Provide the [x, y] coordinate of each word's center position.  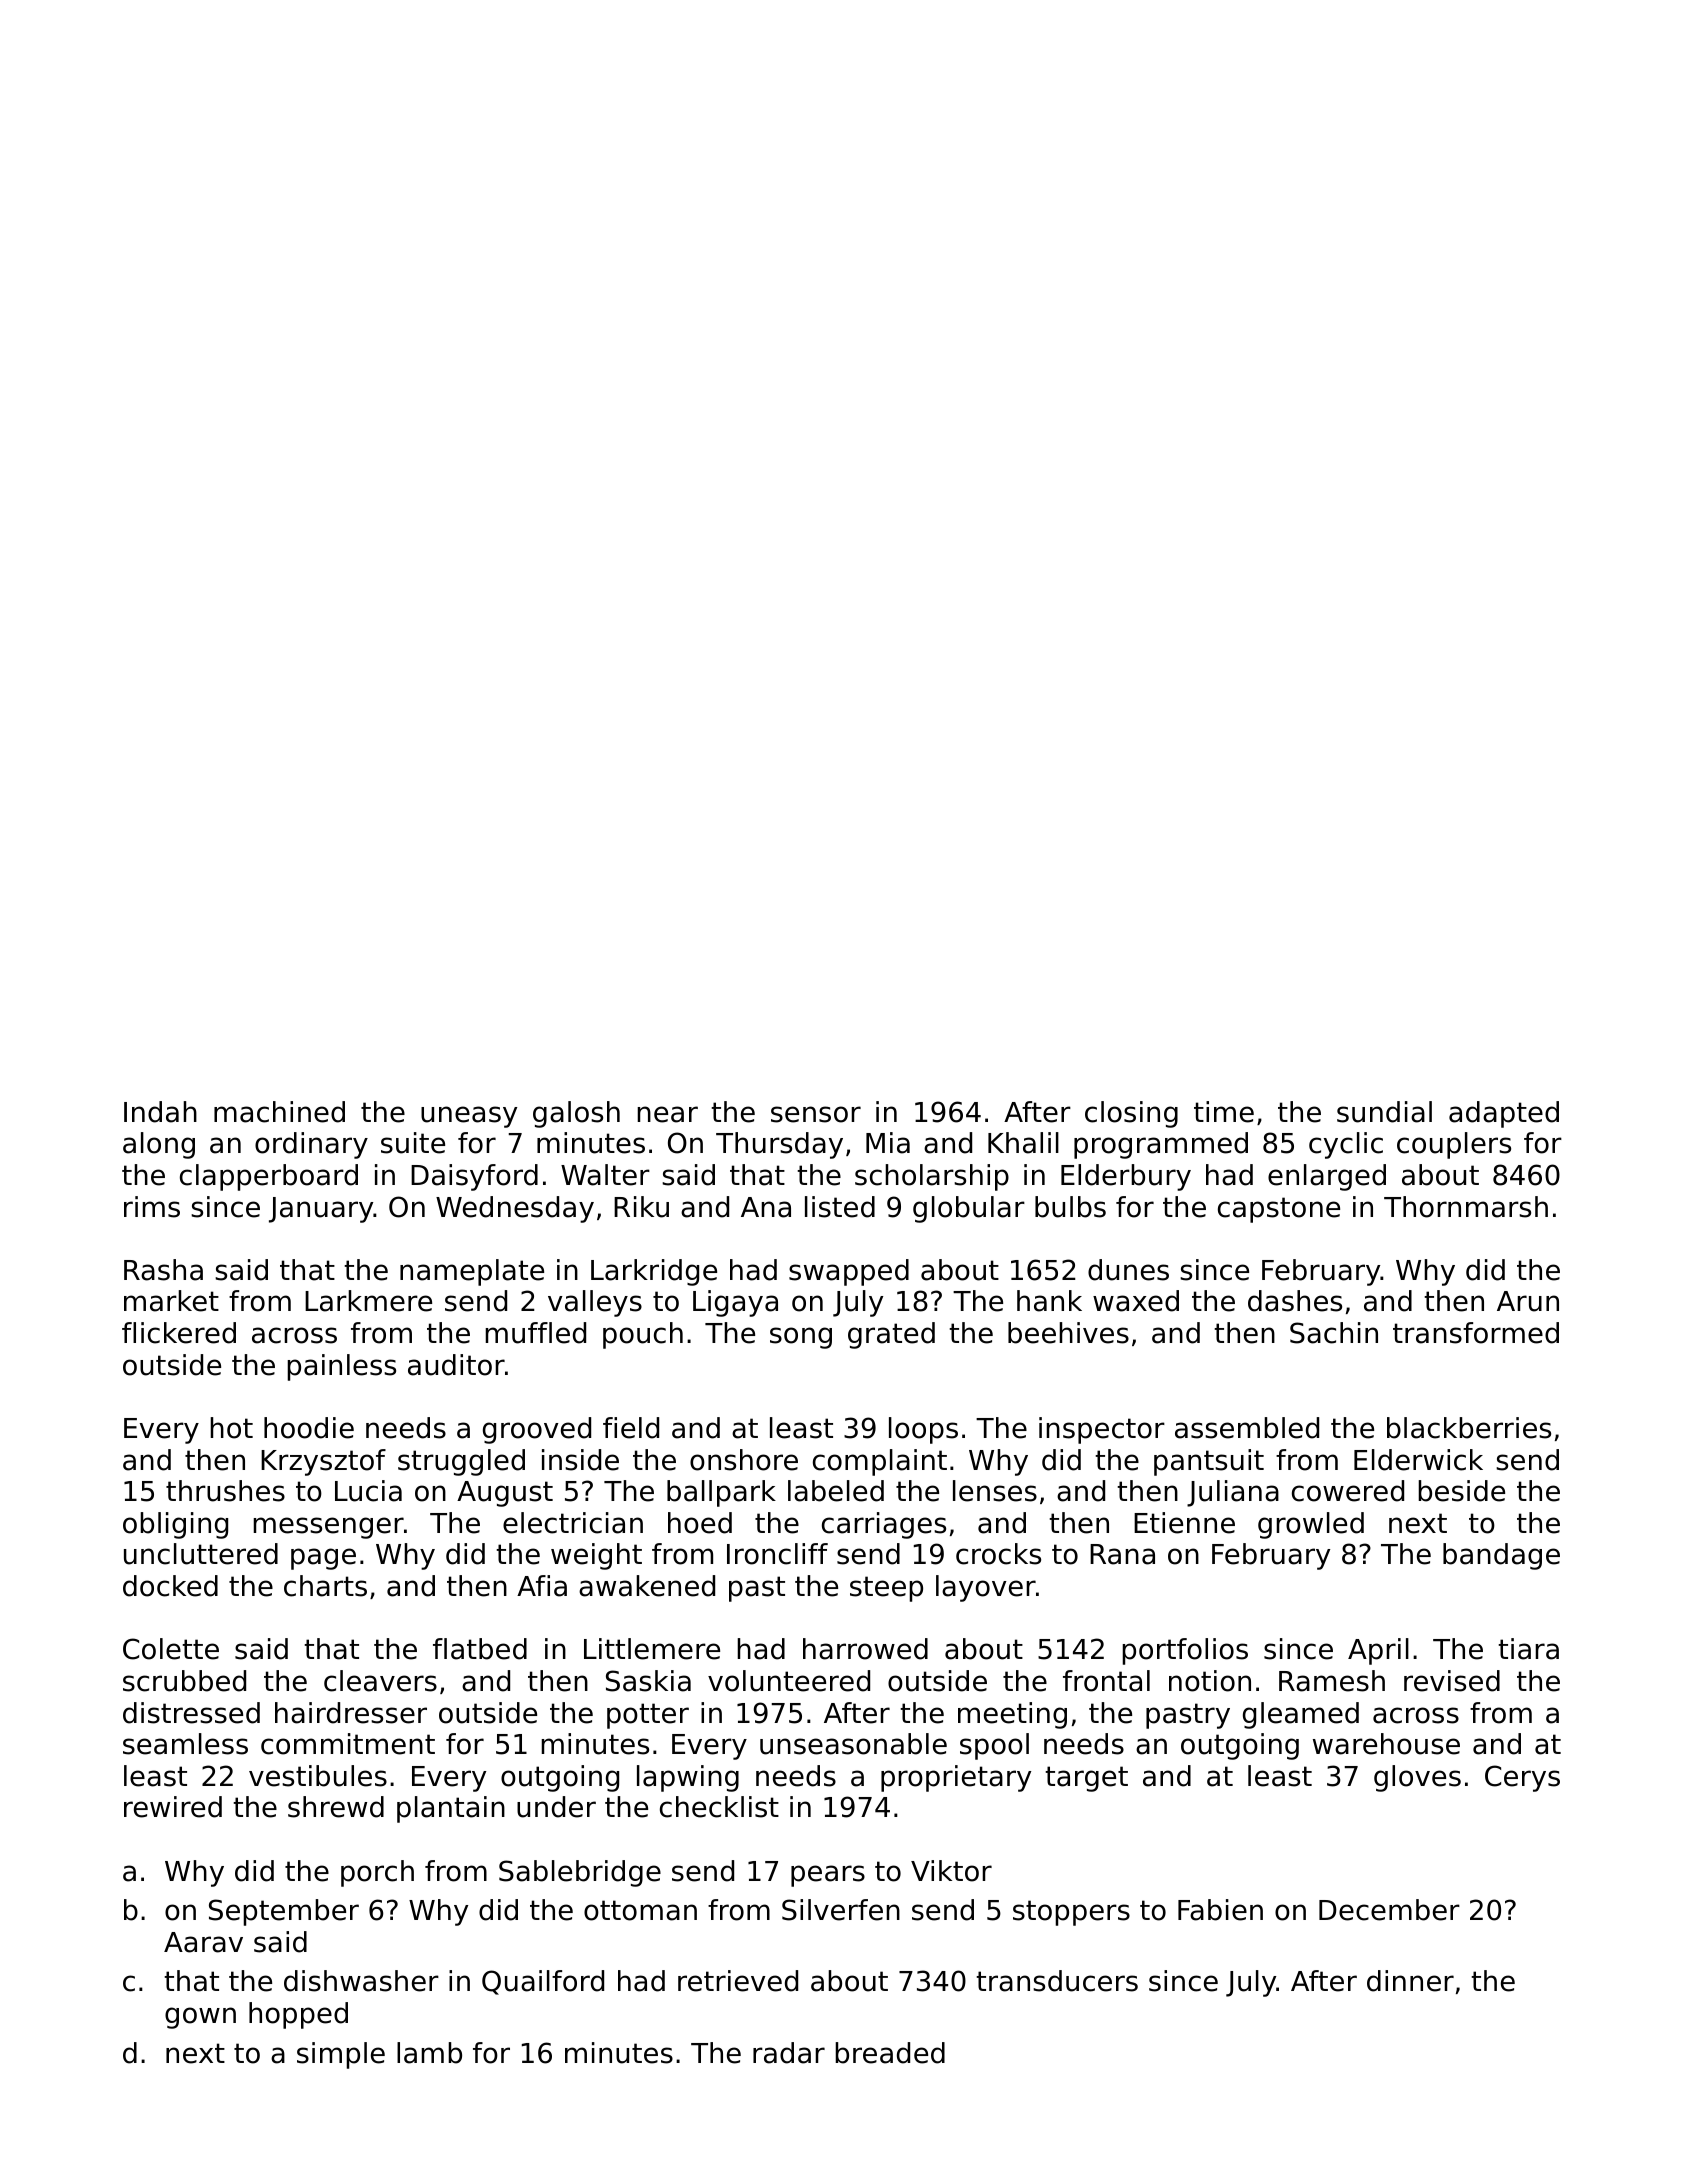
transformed [1476, 1333]
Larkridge [654, 1272]
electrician [573, 1523]
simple [341, 2055]
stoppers [1071, 1913]
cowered [1348, 1491]
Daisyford [474, 1177]
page [323, 1559]
